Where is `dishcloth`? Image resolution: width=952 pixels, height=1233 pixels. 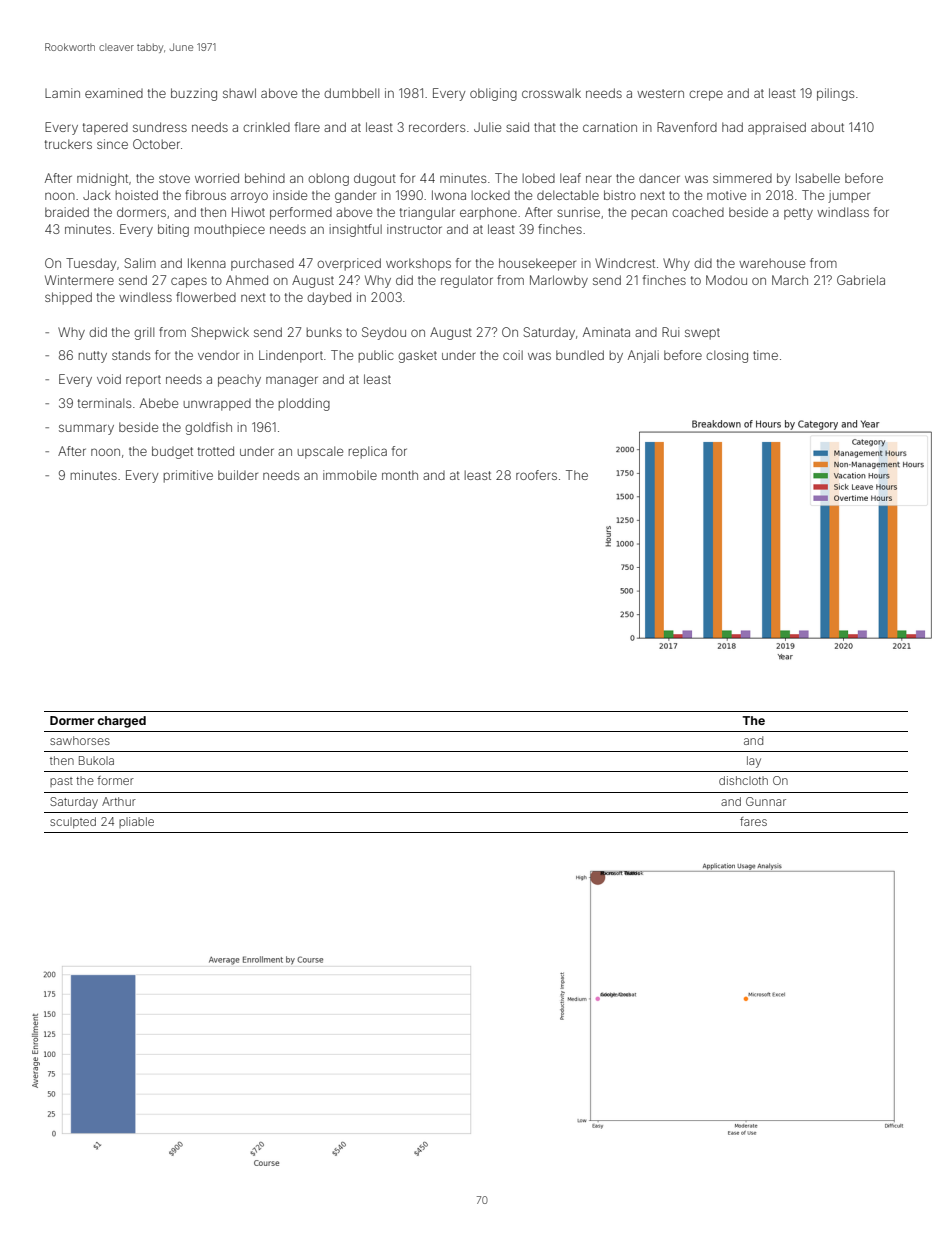
dishcloth is located at coordinates (743, 780).
